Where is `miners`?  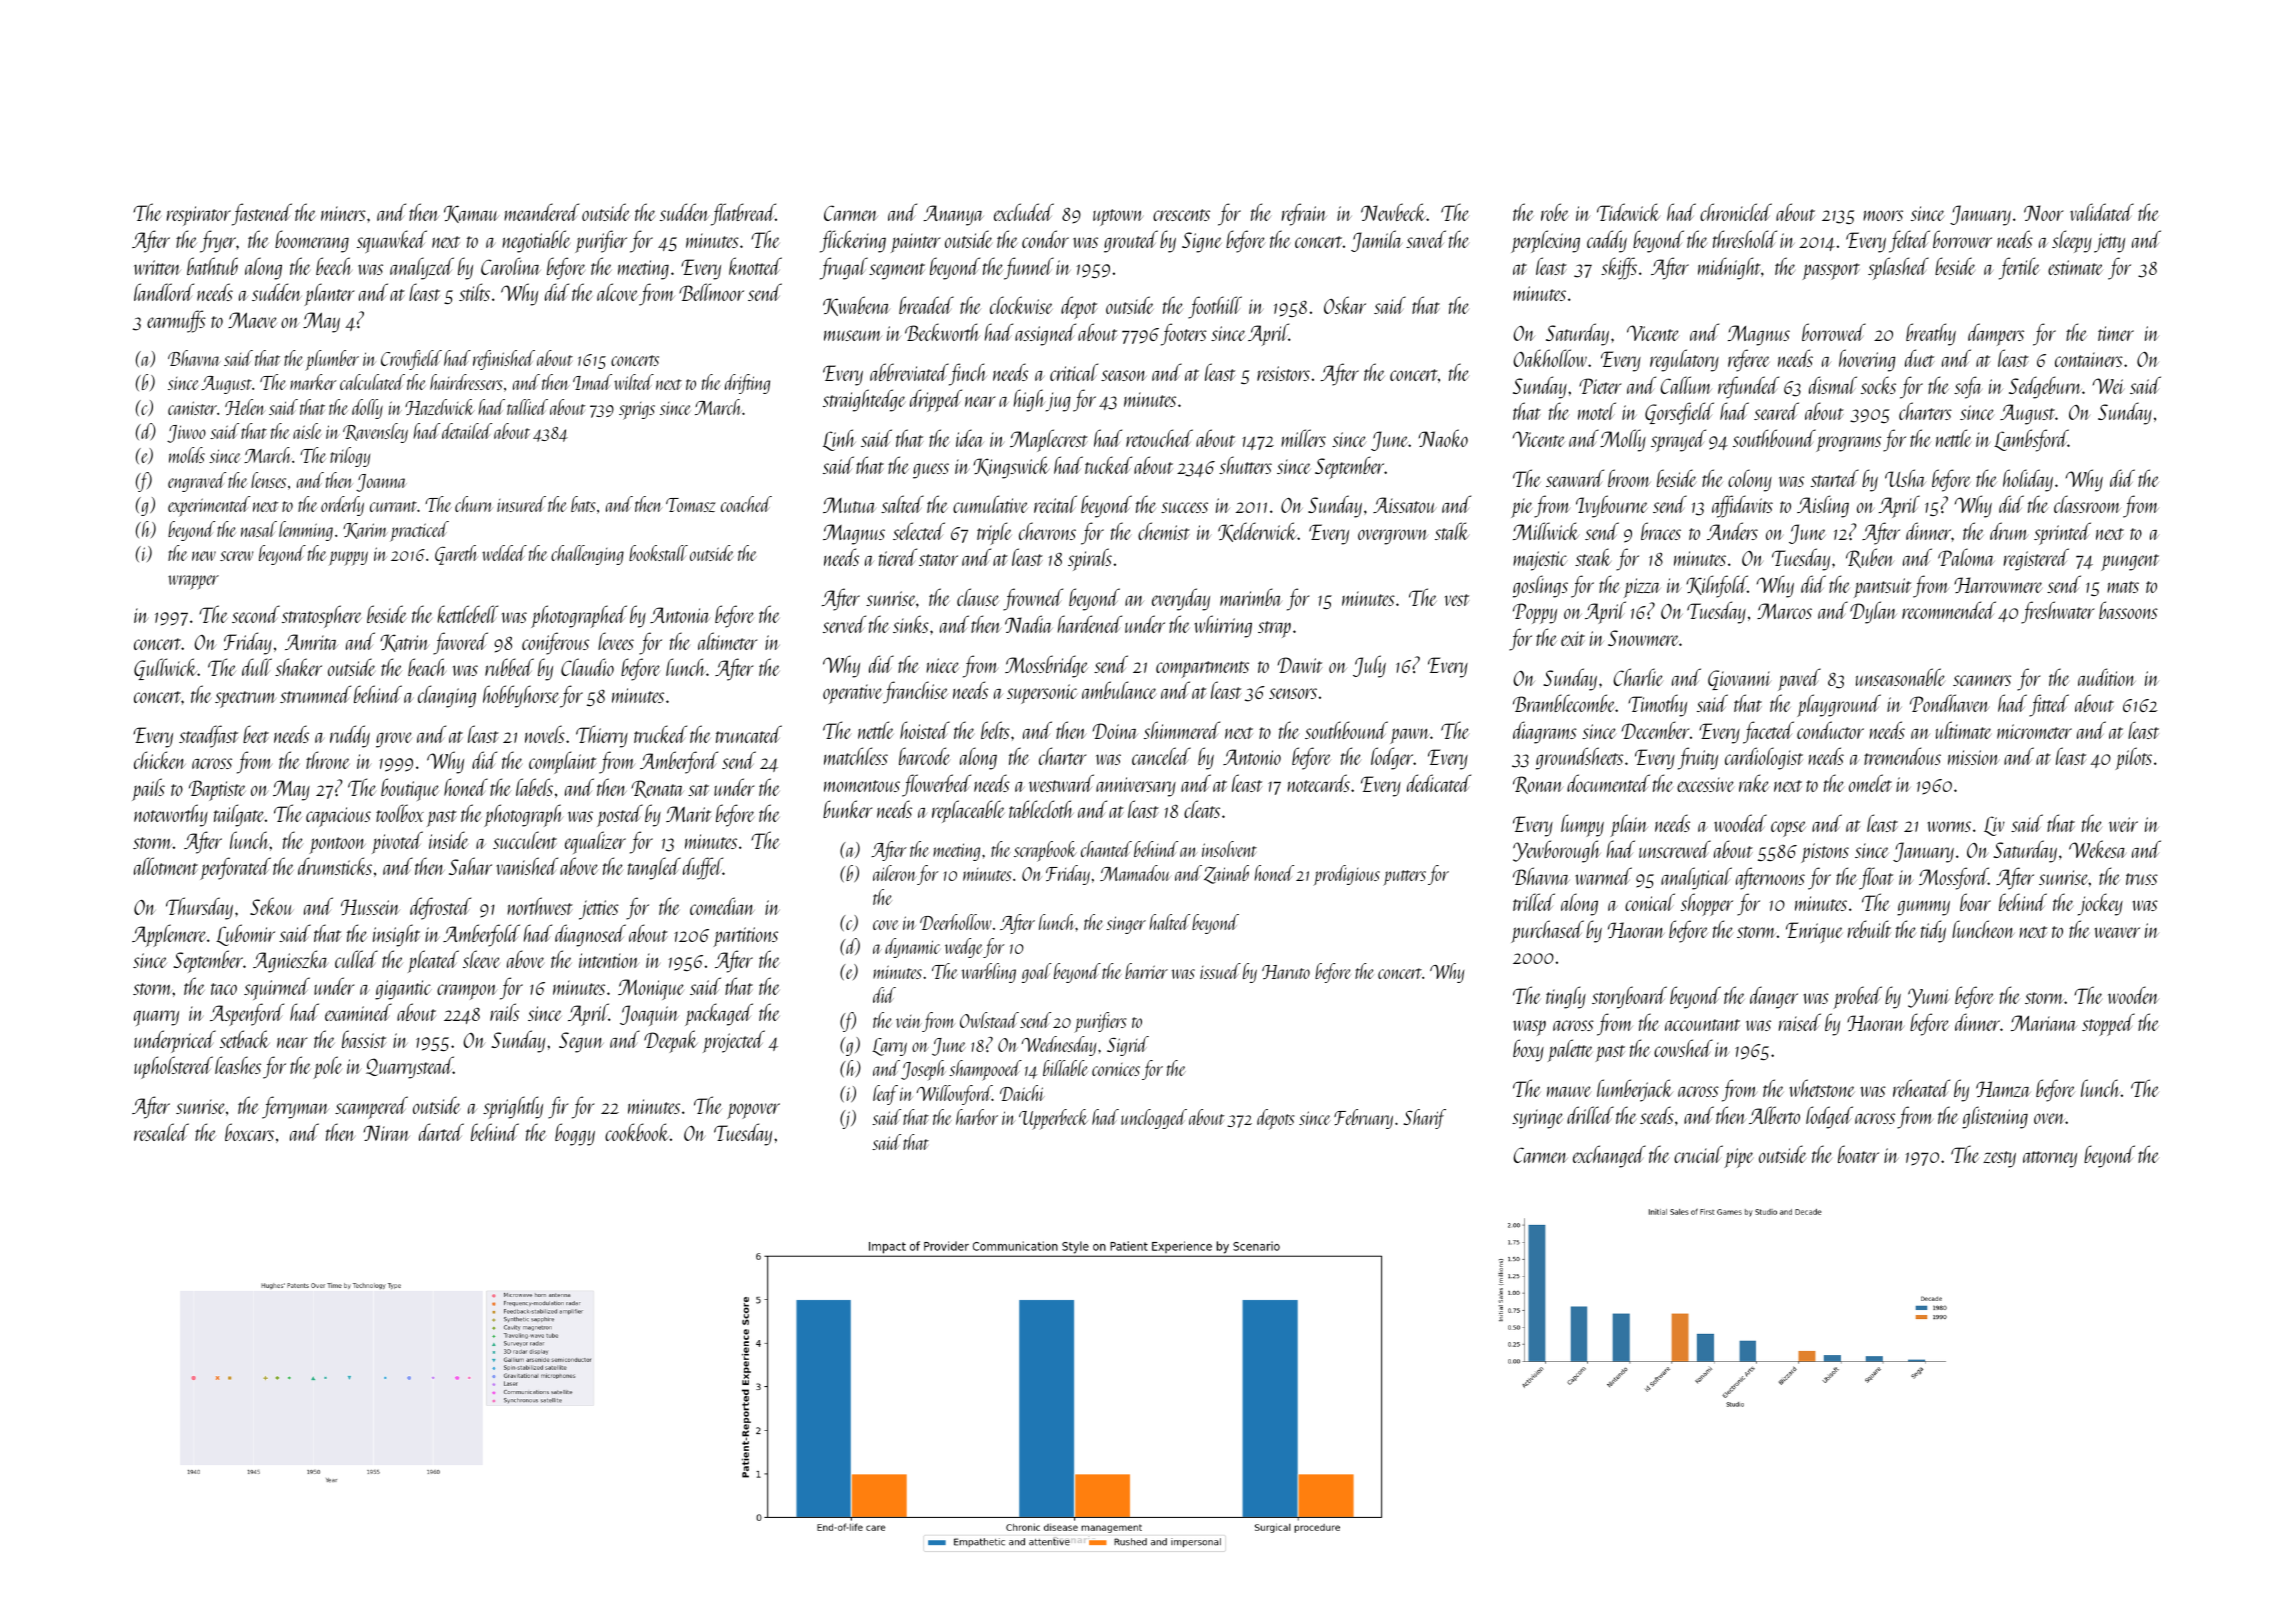
miners is located at coordinates (343, 213).
